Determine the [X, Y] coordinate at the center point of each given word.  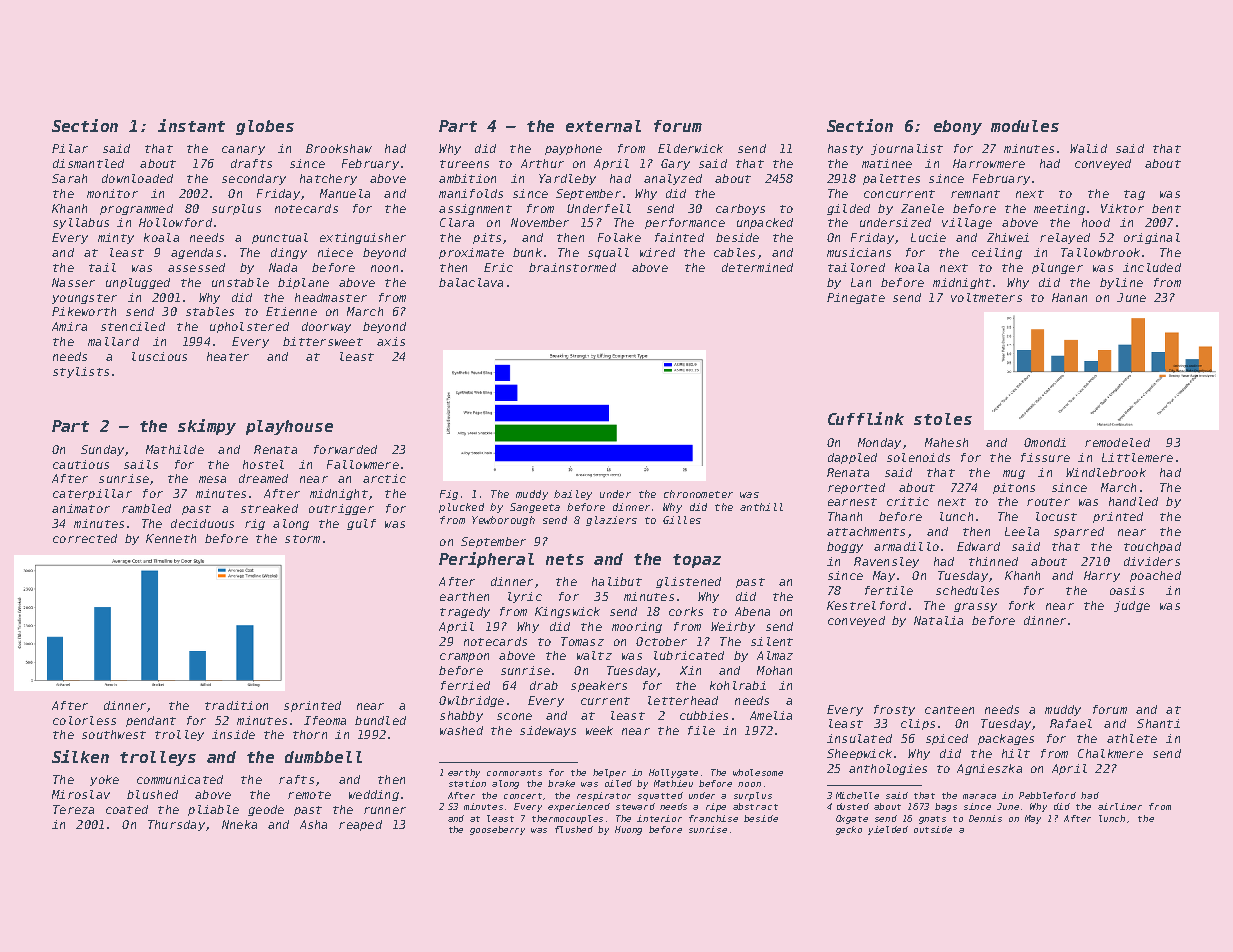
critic [908, 501]
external [603, 126]
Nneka [239, 824]
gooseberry [497, 830]
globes [265, 127]
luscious [159, 356]
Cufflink [866, 418]
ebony [958, 127]
